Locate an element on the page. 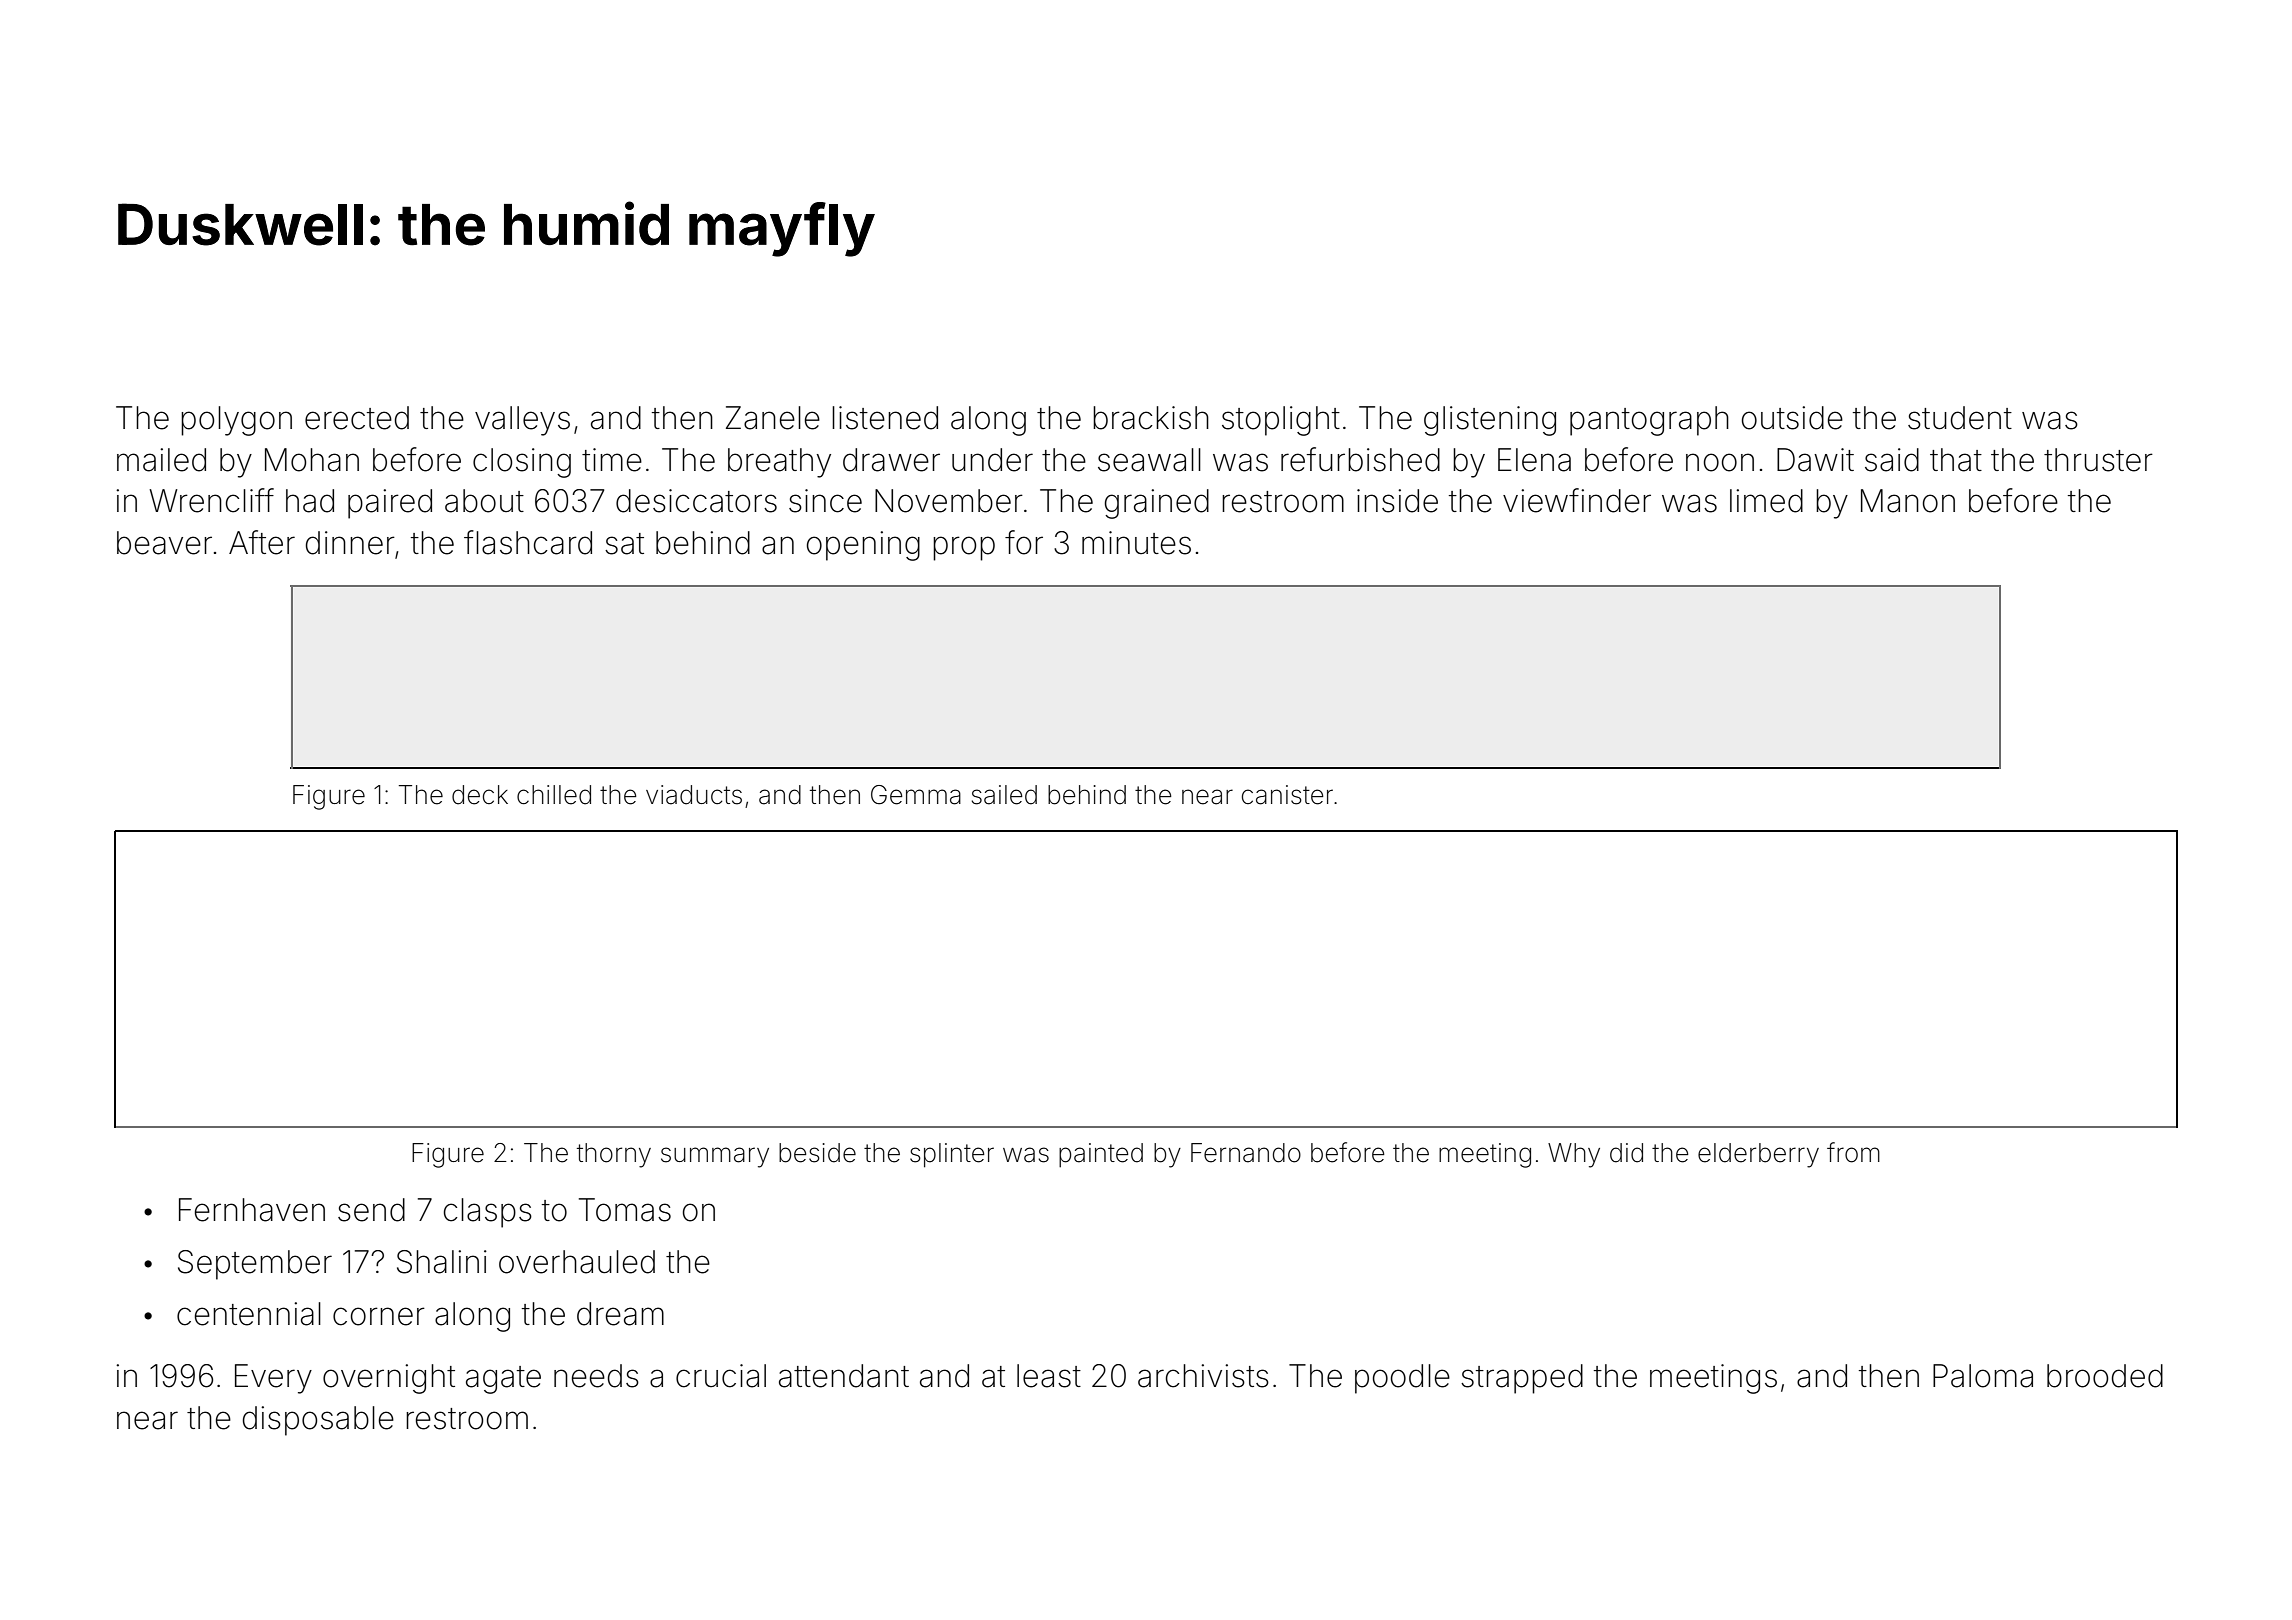 Image resolution: width=2292 pixels, height=1620 pixels. canister is located at coordinates (1287, 795).
